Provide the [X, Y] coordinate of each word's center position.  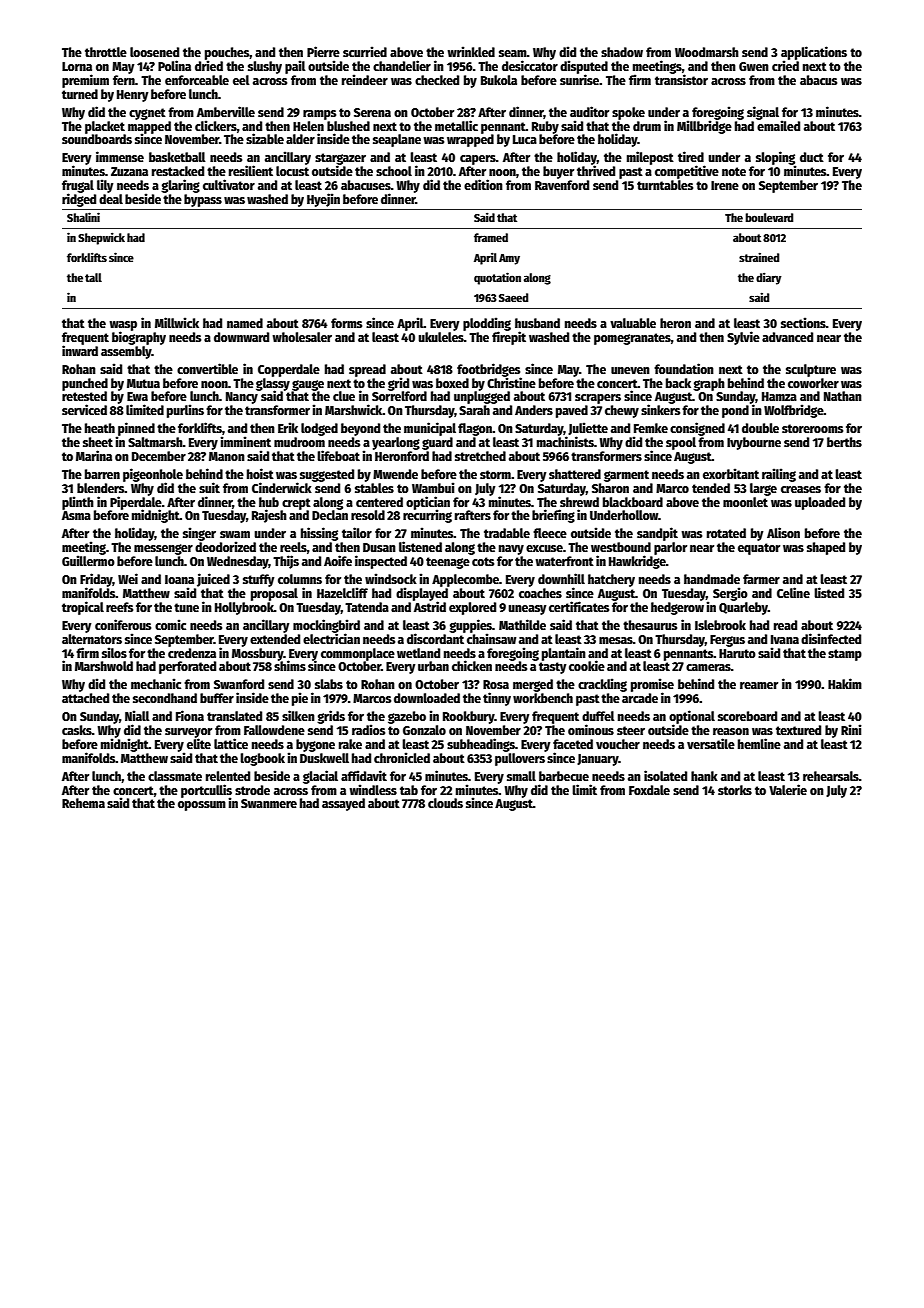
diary [769, 278]
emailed [778, 125]
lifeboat [338, 455]
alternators [92, 639]
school [394, 171]
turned [80, 94]
